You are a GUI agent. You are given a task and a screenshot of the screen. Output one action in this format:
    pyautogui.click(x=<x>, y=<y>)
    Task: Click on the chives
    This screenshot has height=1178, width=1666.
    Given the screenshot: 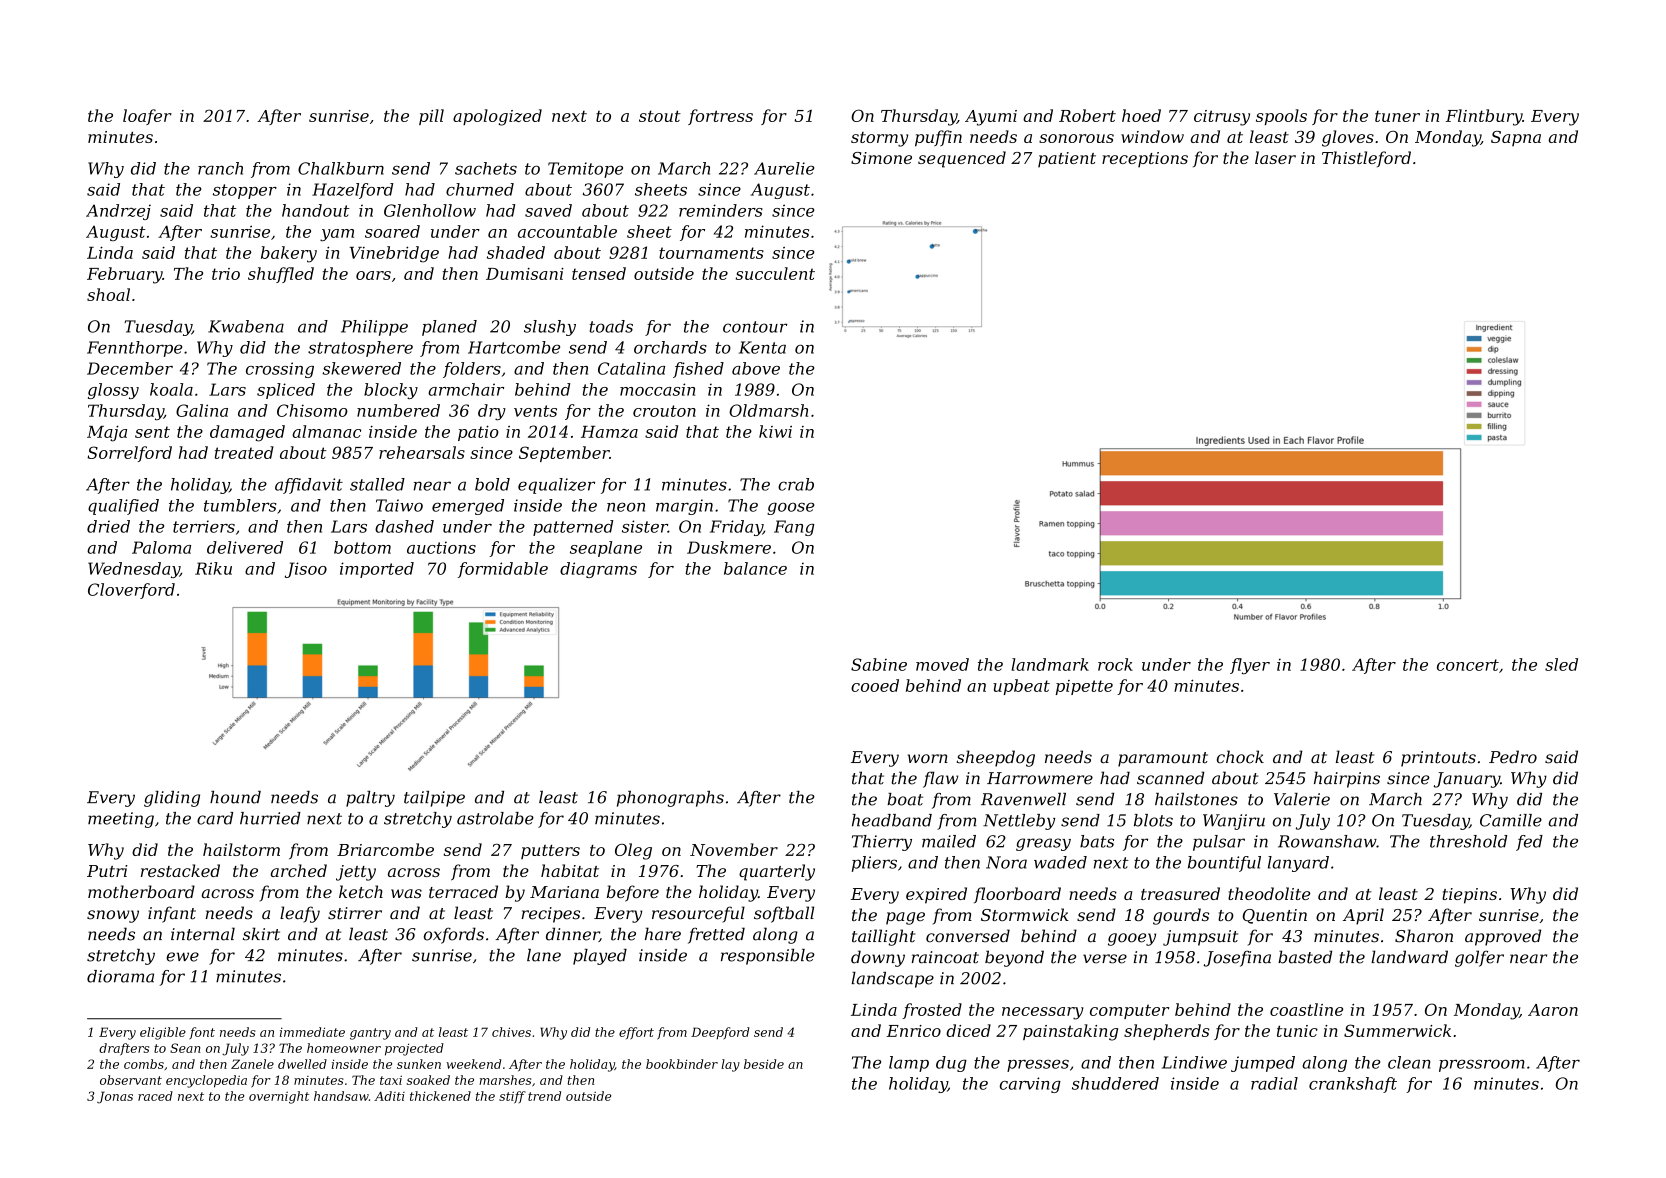 What is the action you would take?
    pyautogui.click(x=511, y=1032)
